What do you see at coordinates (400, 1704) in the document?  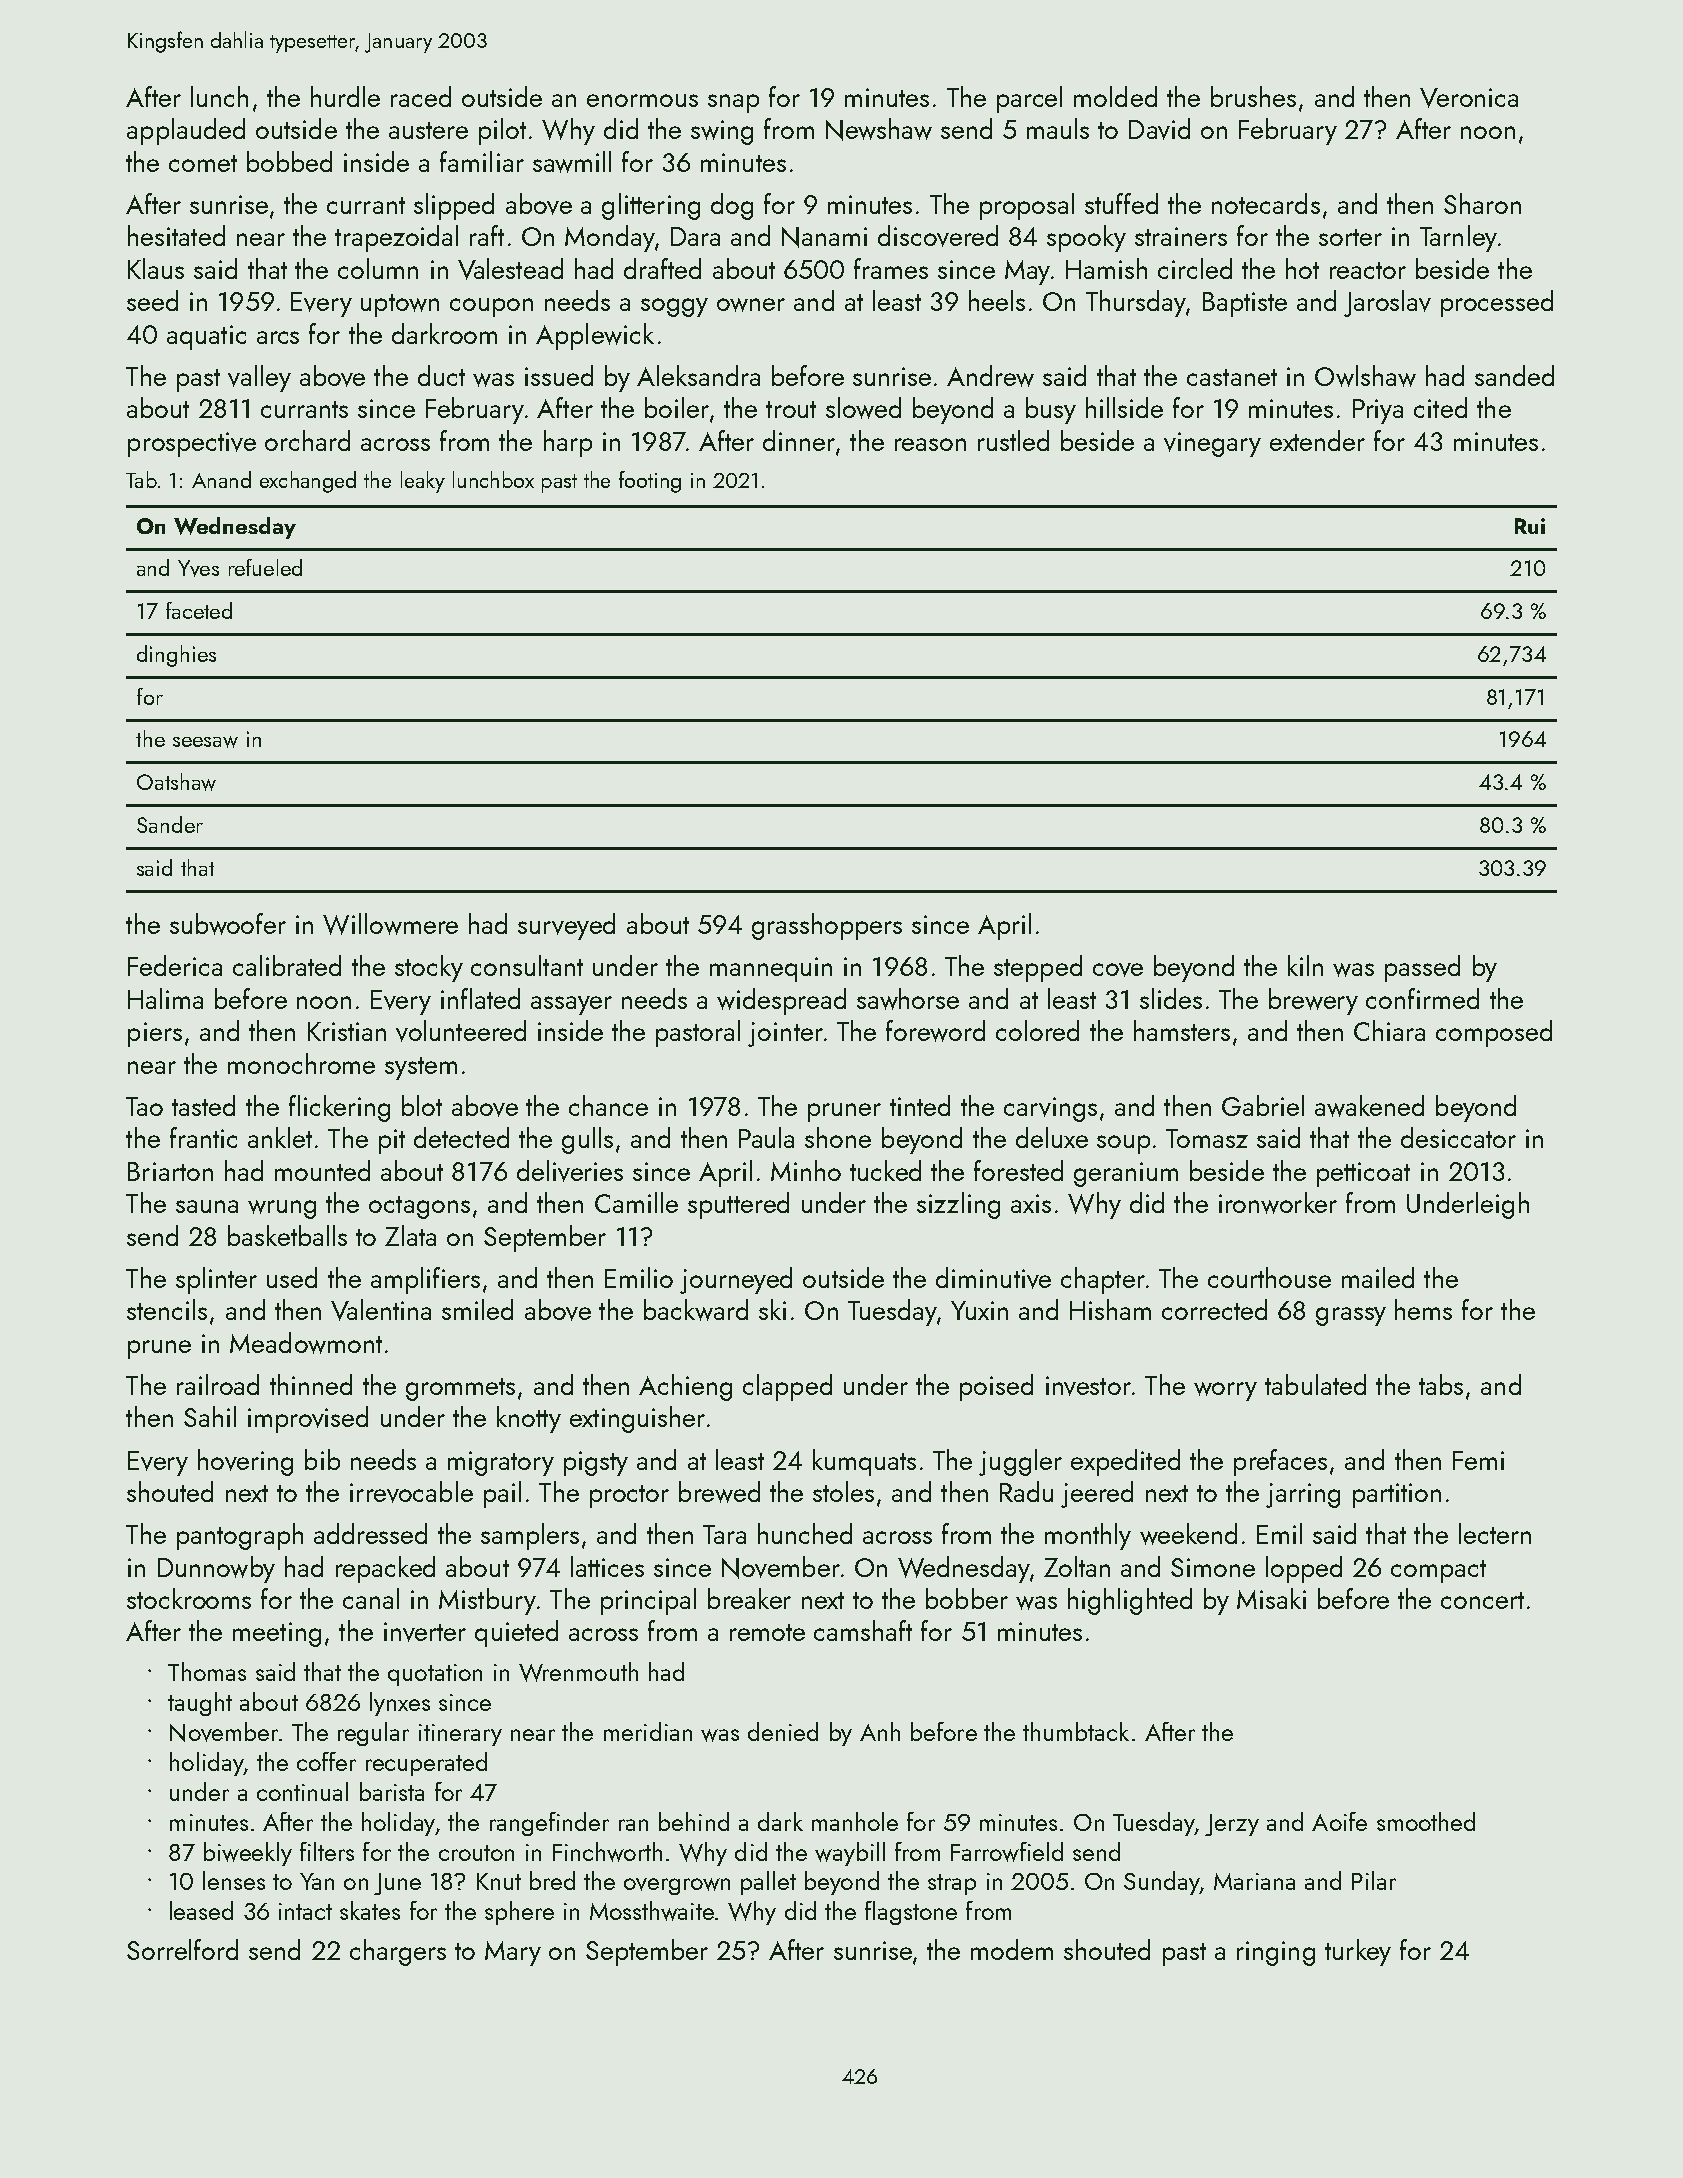 I see `lynxes` at bounding box center [400, 1704].
